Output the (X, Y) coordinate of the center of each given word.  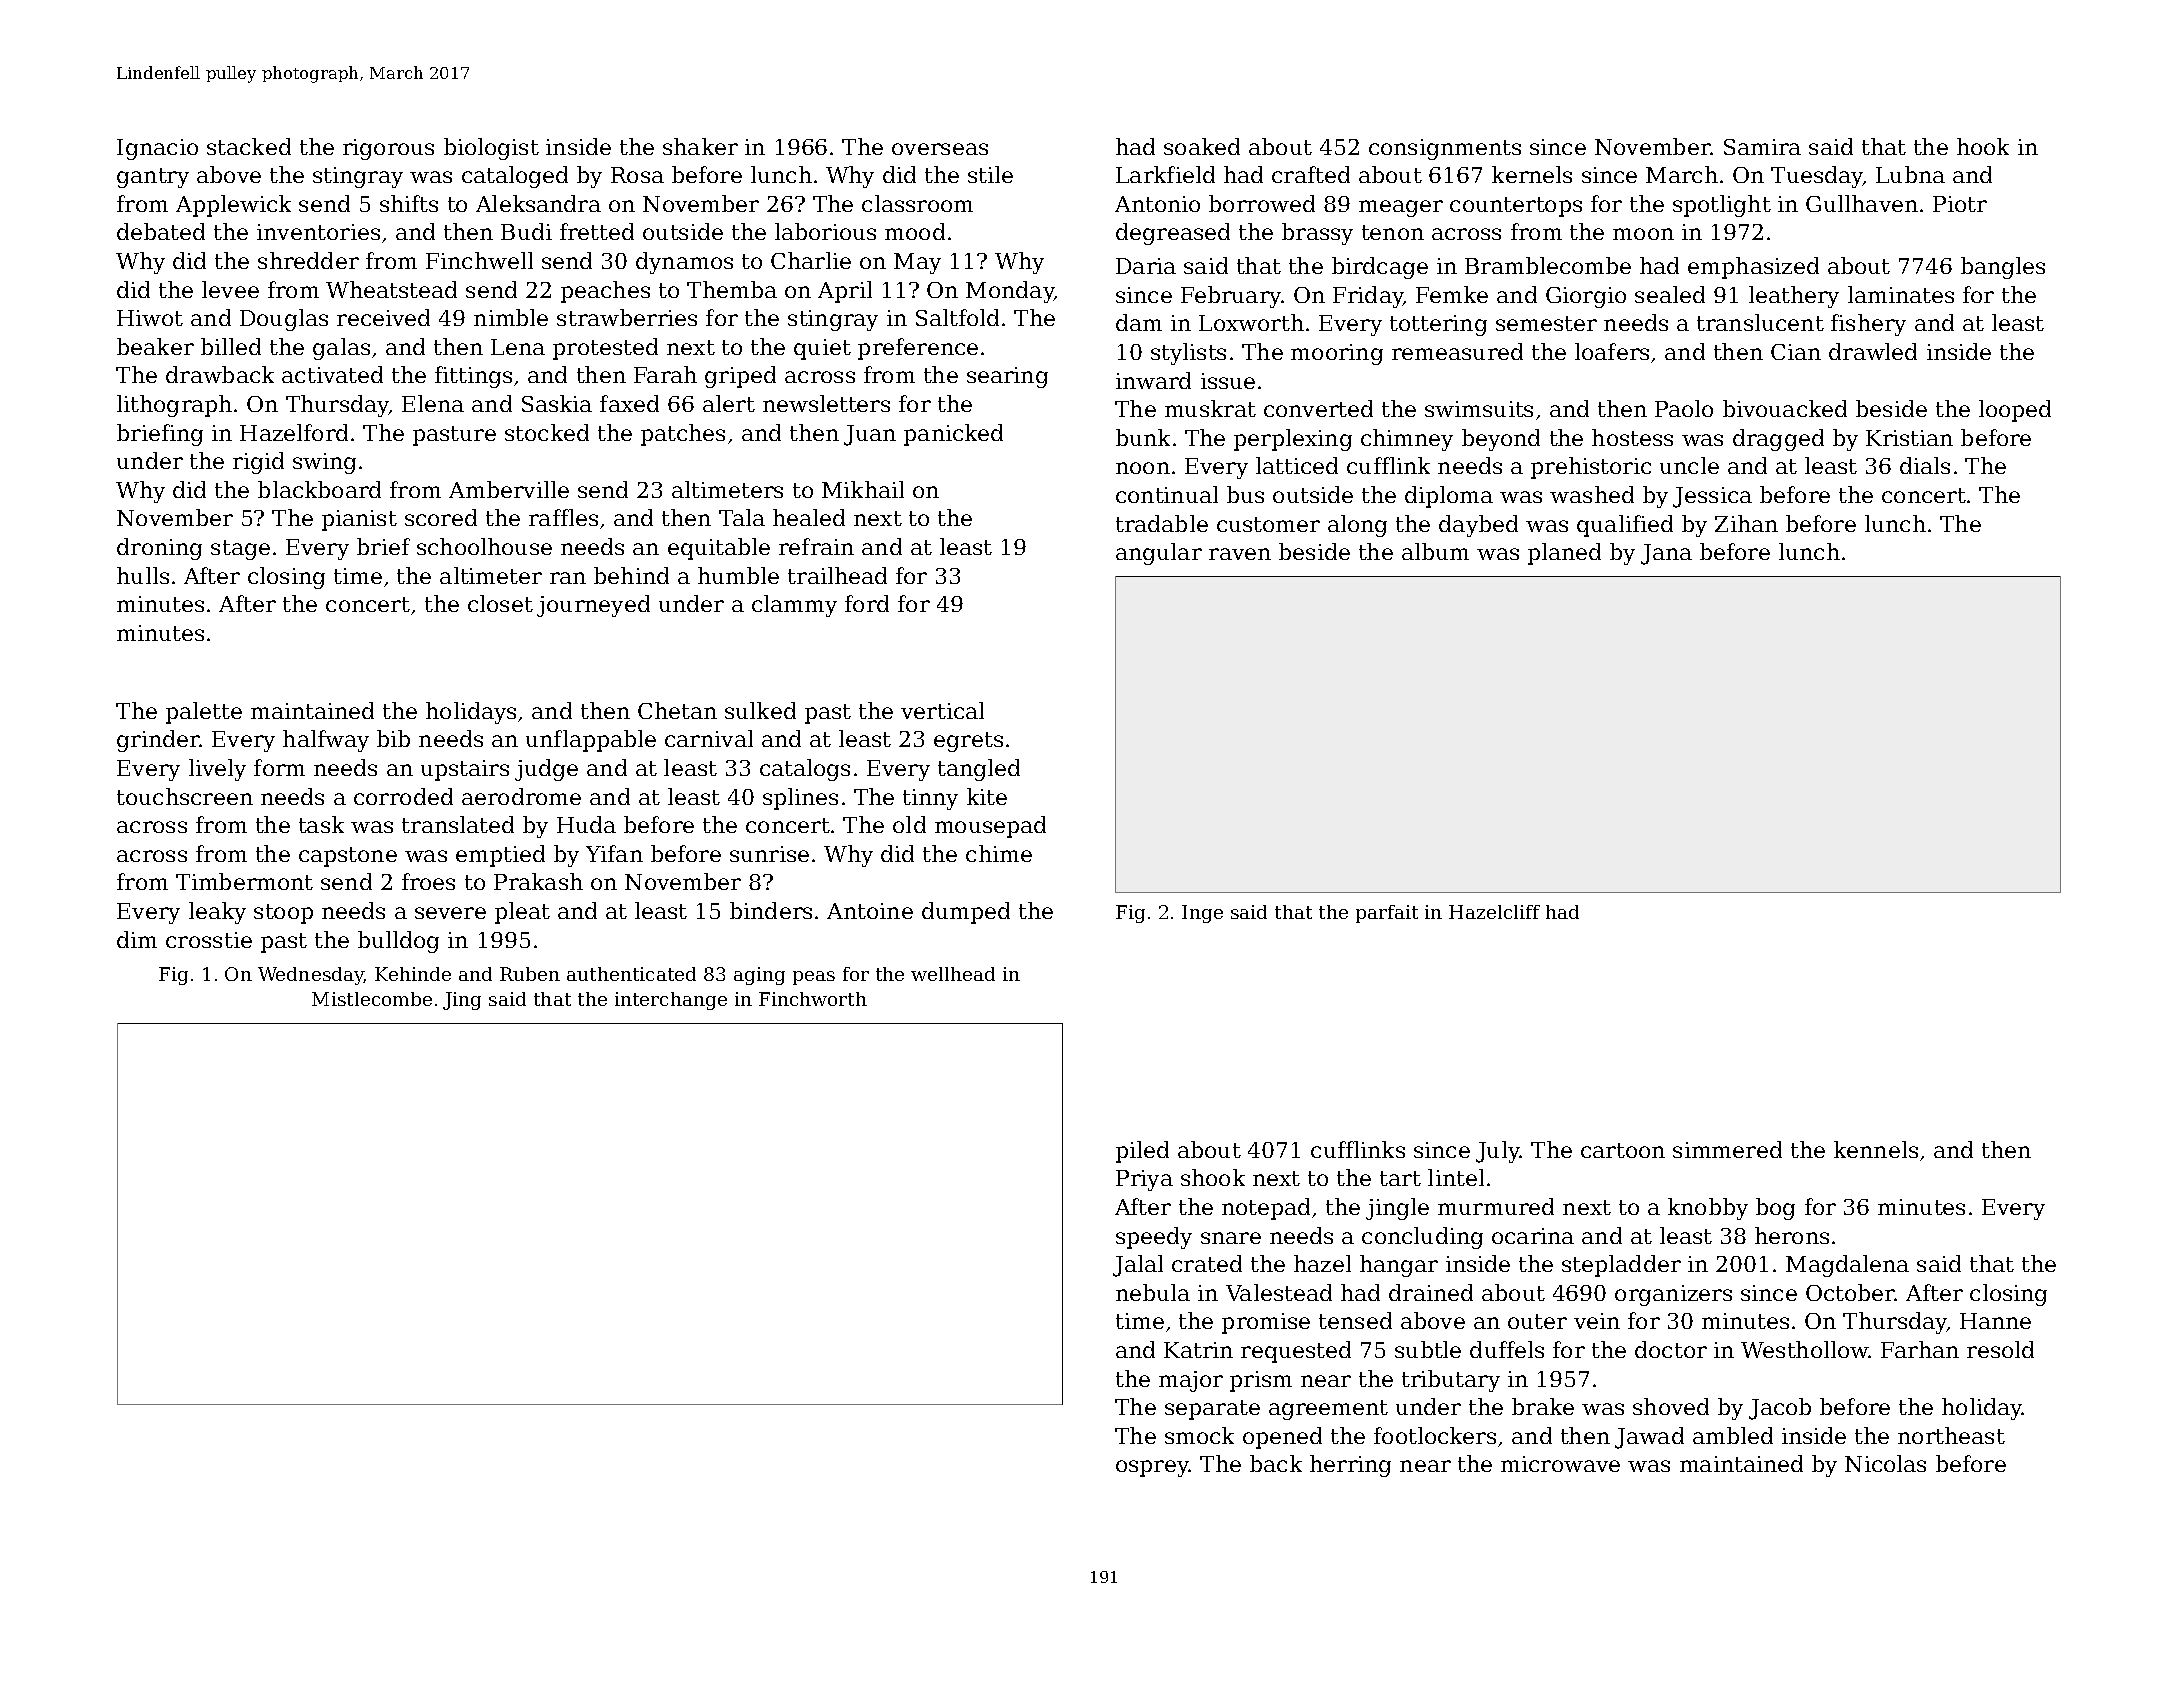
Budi (526, 231)
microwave (1560, 1464)
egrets (968, 742)
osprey (1152, 1468)
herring (1350, 1466)
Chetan (677, 710)
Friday (1368, 297)
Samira (1762, 147)
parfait (1387, 914)
